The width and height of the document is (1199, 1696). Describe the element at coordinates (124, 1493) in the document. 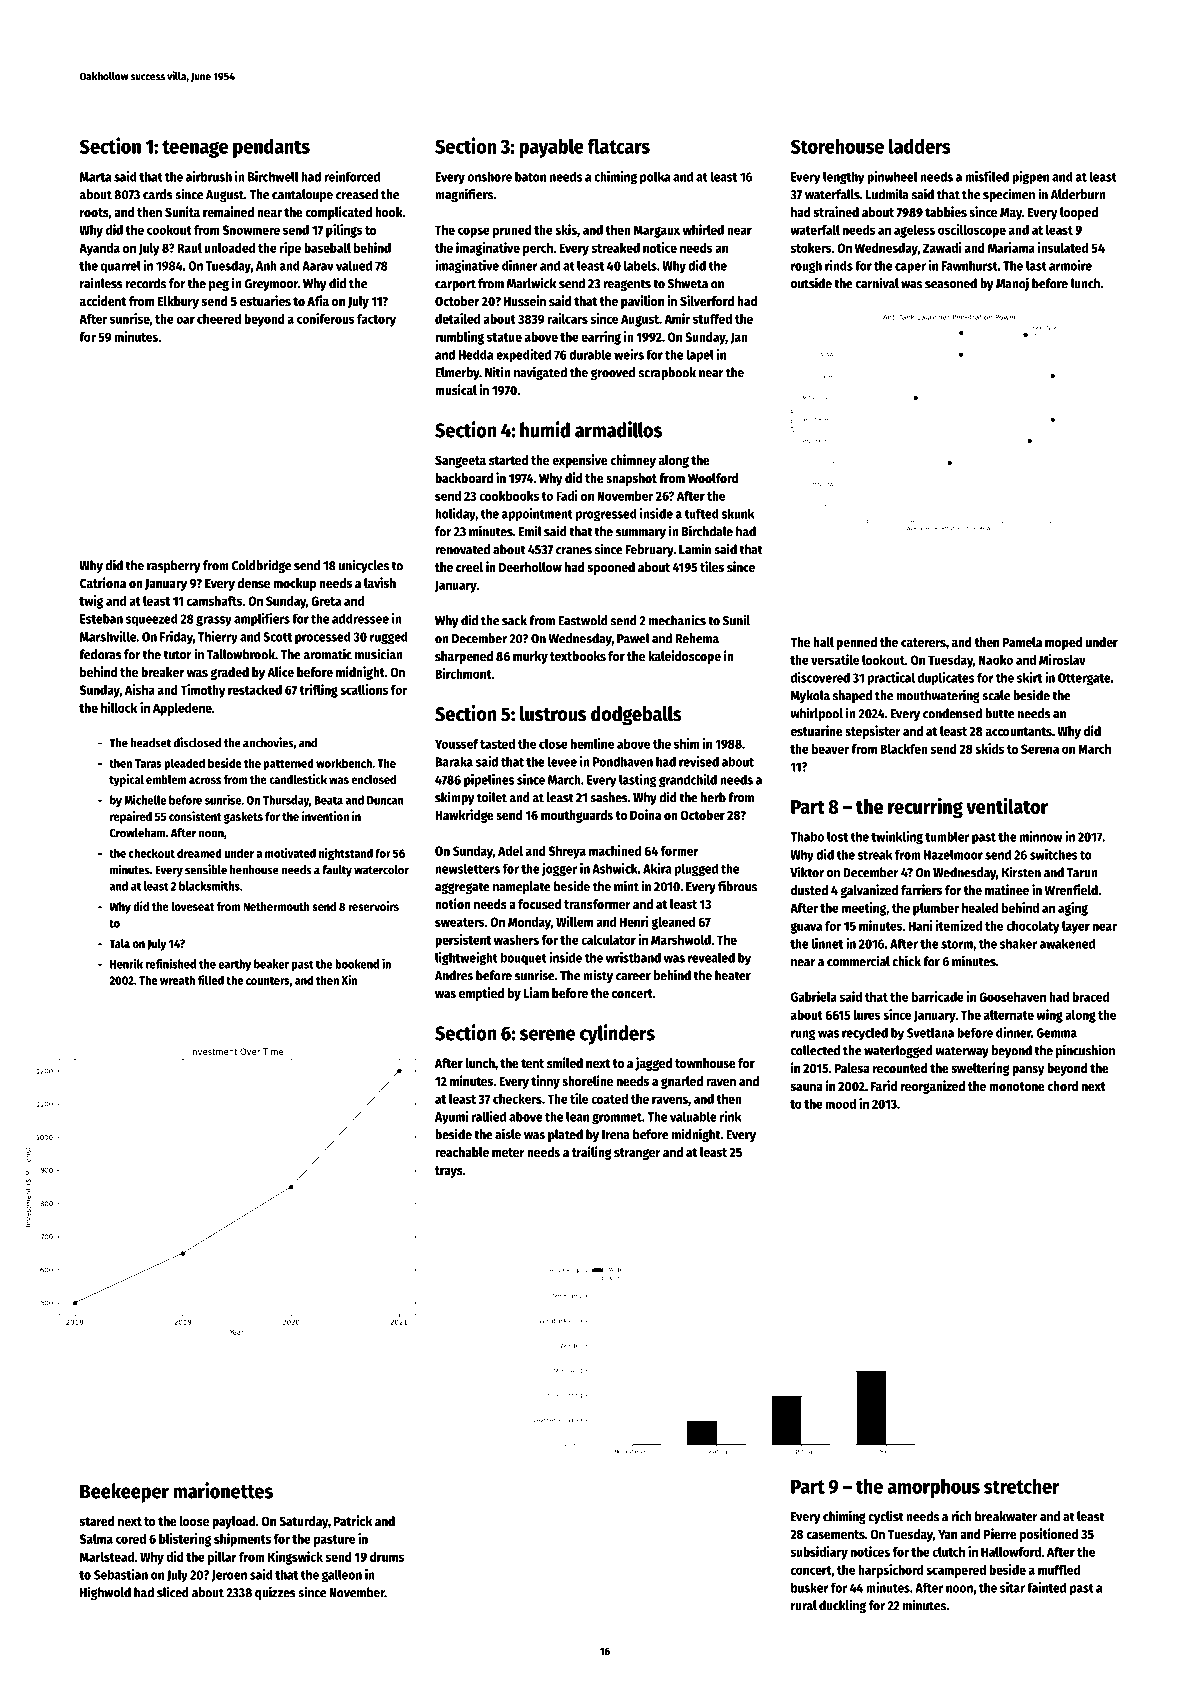

I see `Beekeeper` at that location.
